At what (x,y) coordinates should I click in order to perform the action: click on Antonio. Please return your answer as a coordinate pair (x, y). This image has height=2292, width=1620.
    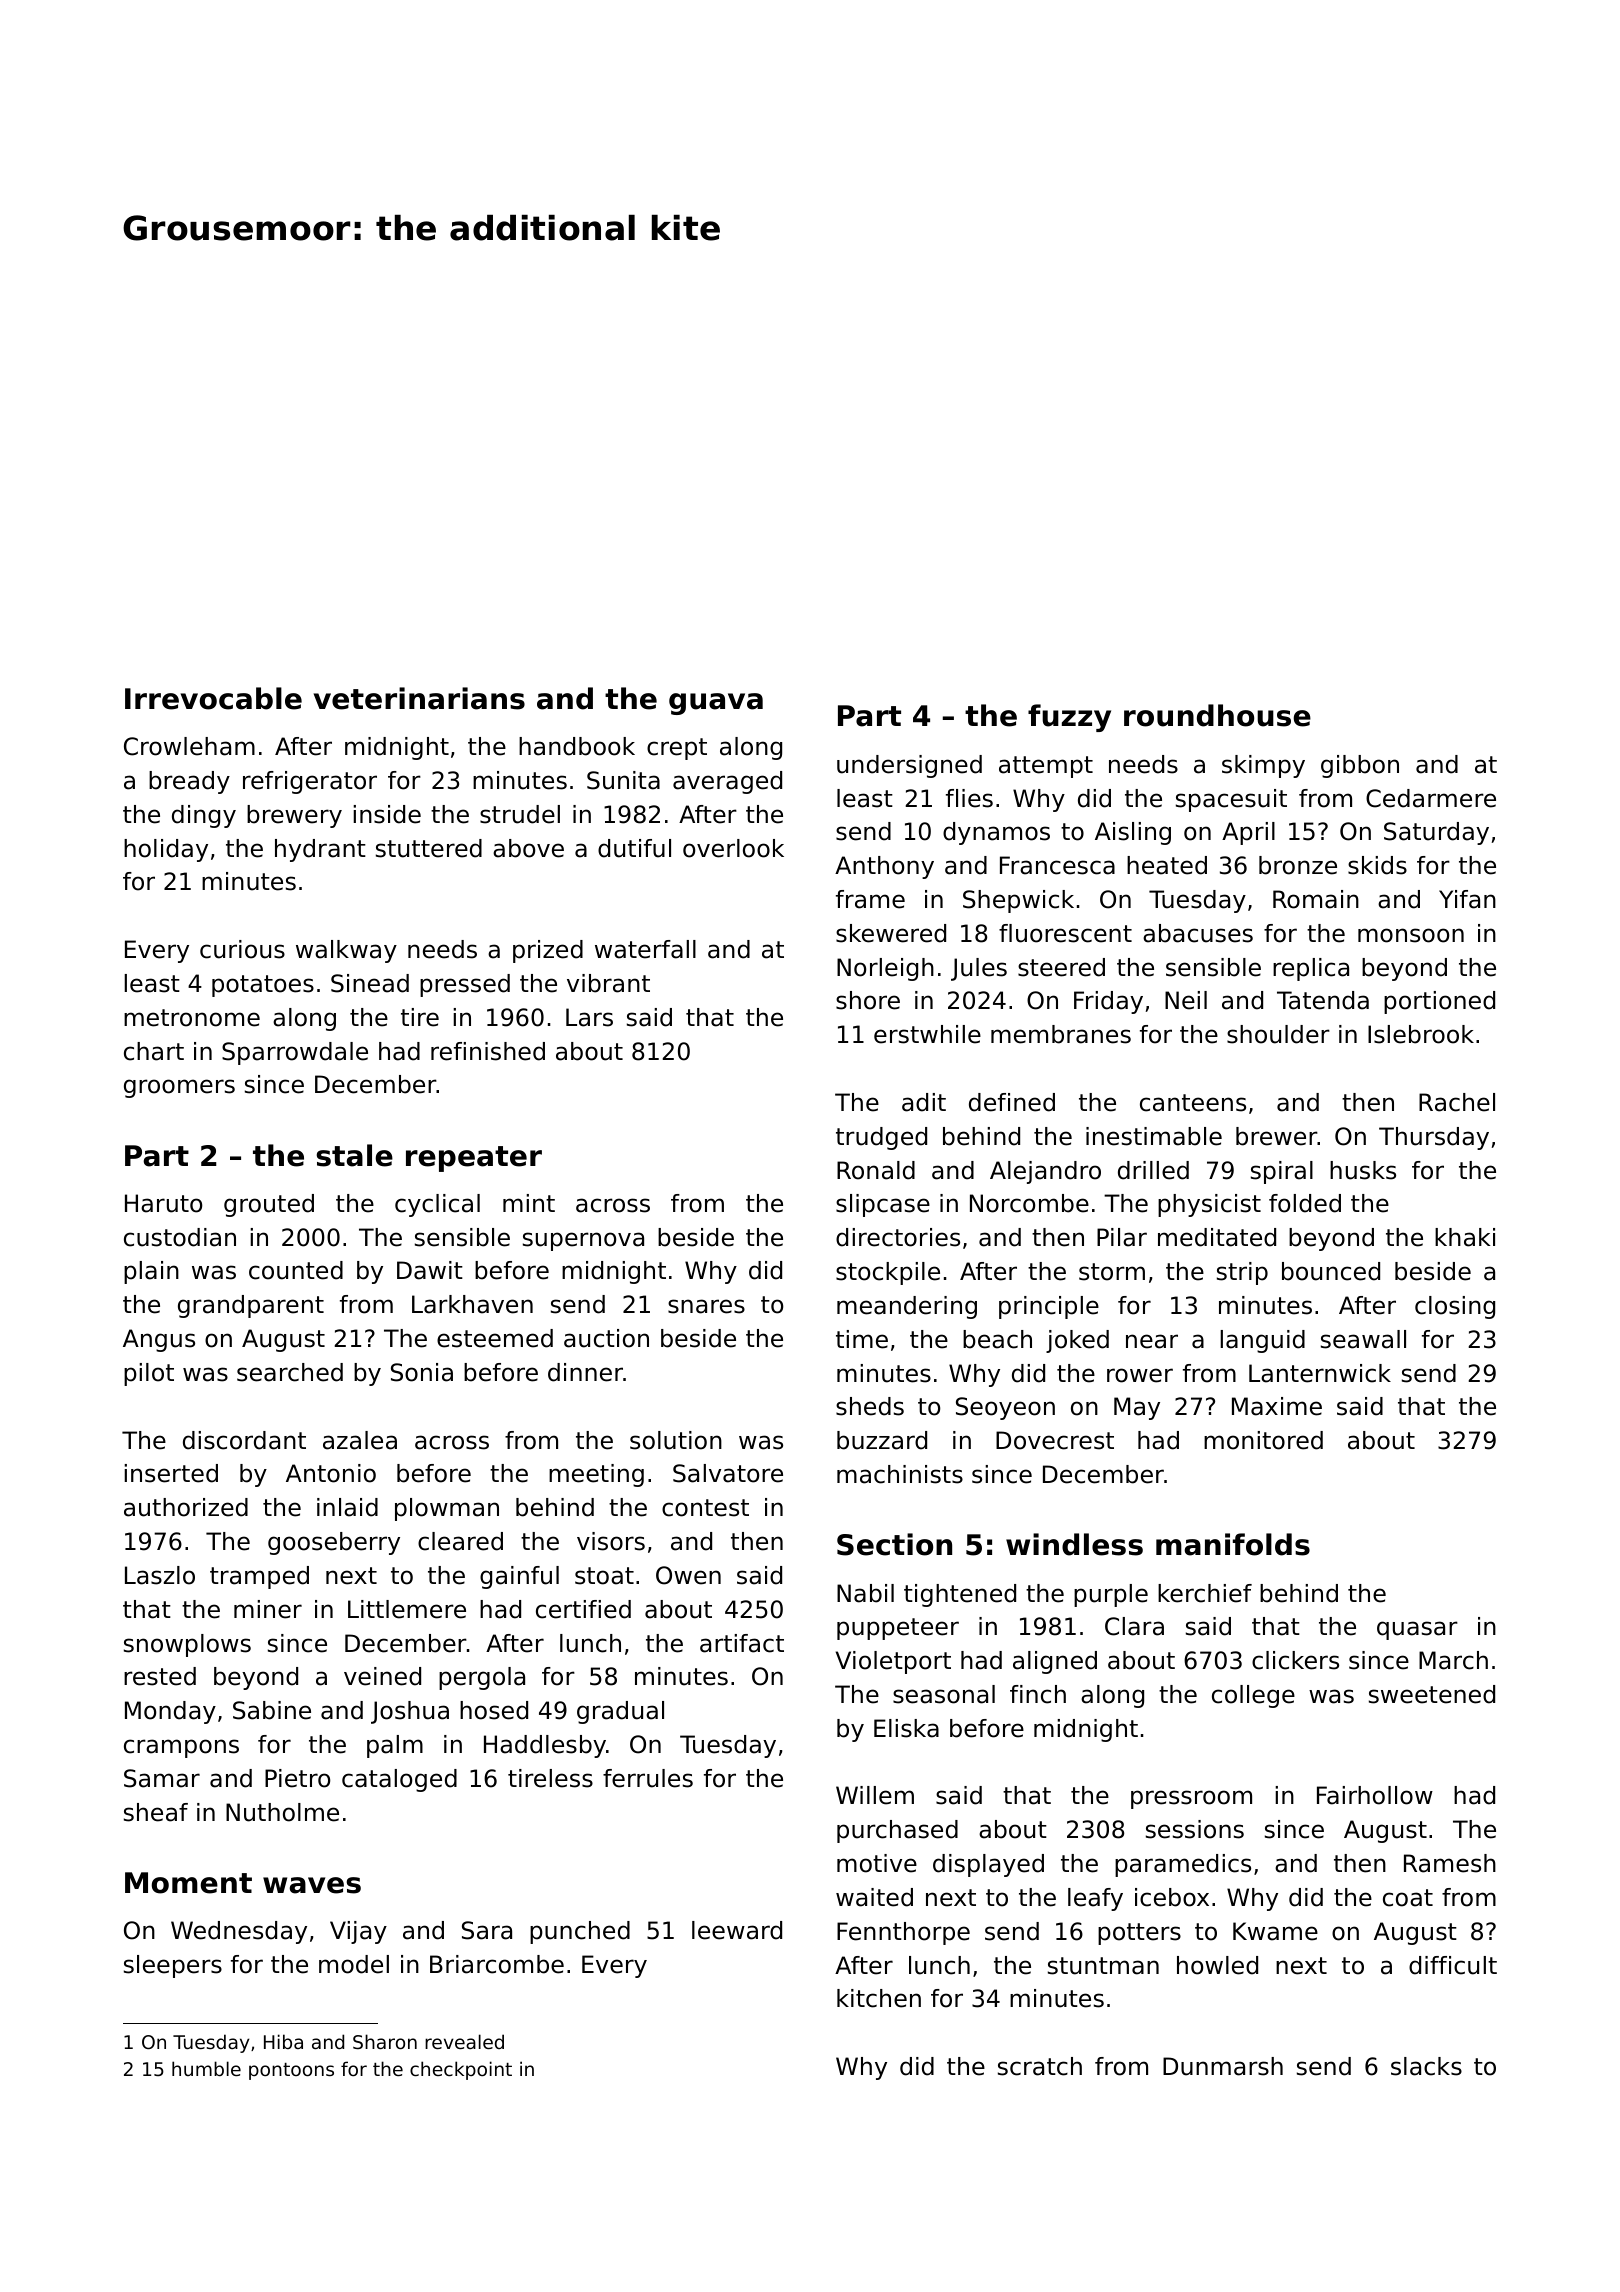
    Looking at the image, I should click on (331, 1473).
